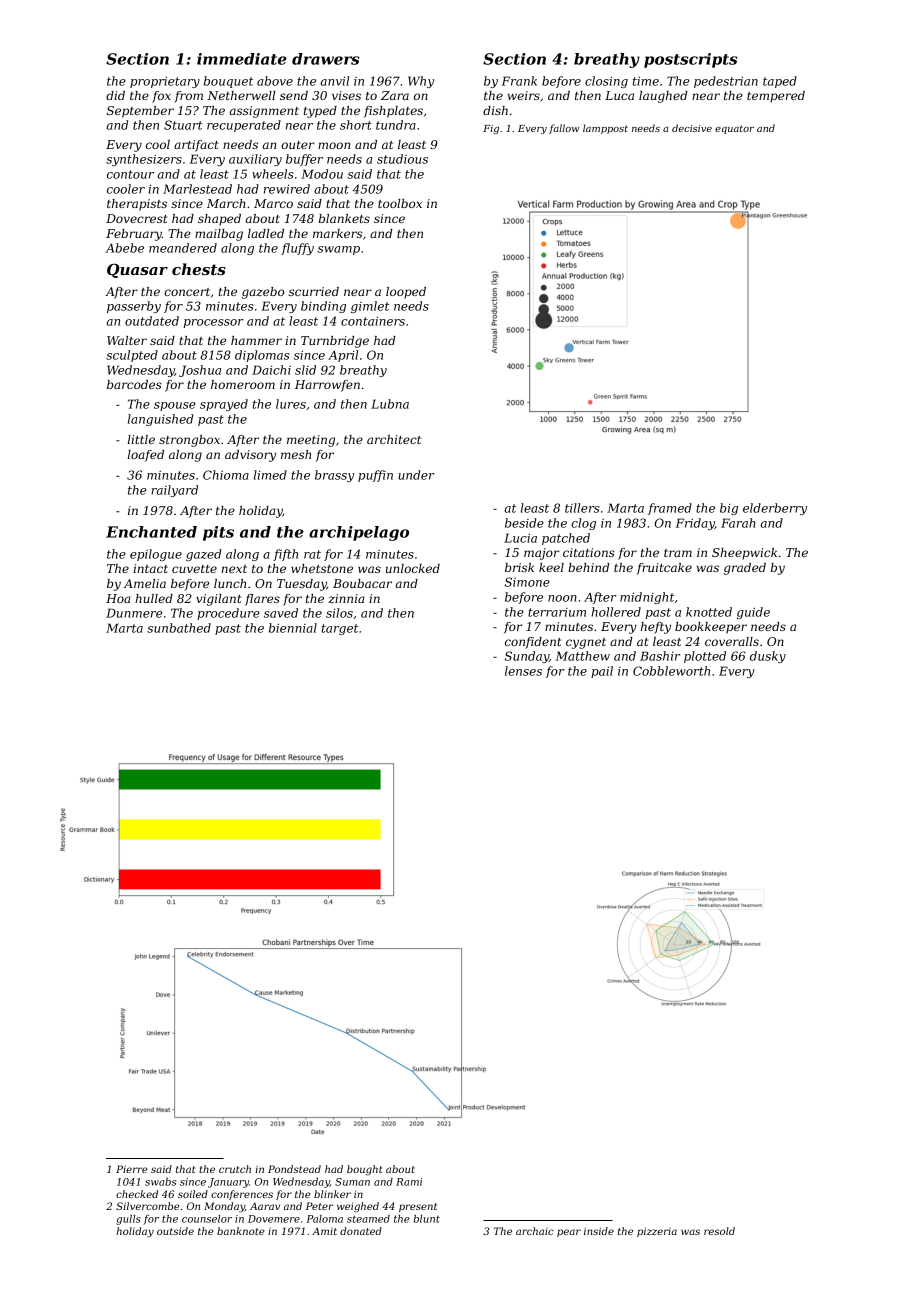 The width and height of the screenshot is (924, 1308). I want to click on banknote, so click(241, 1231).
